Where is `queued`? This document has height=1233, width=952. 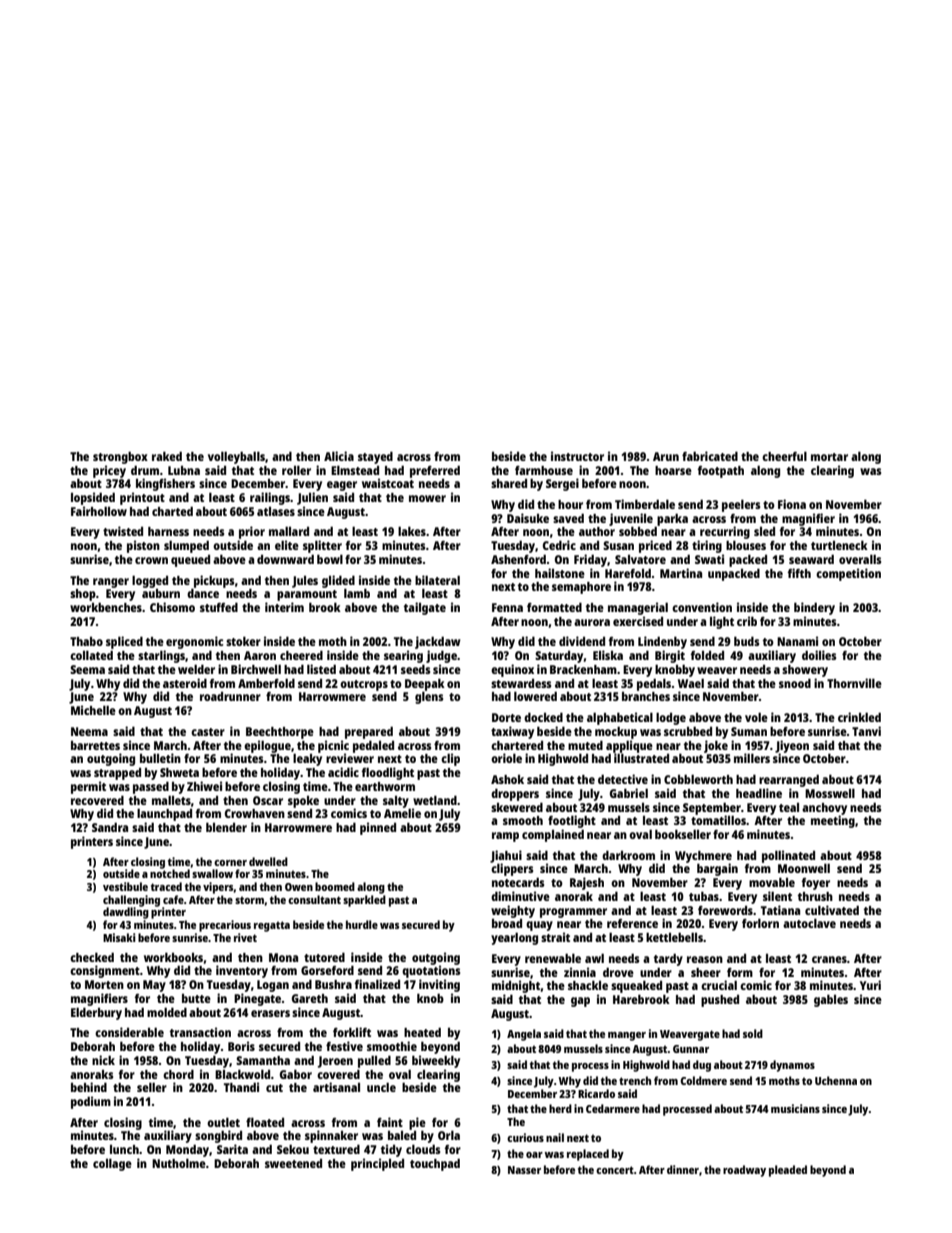 queued is located at coordinates (190, 561).
